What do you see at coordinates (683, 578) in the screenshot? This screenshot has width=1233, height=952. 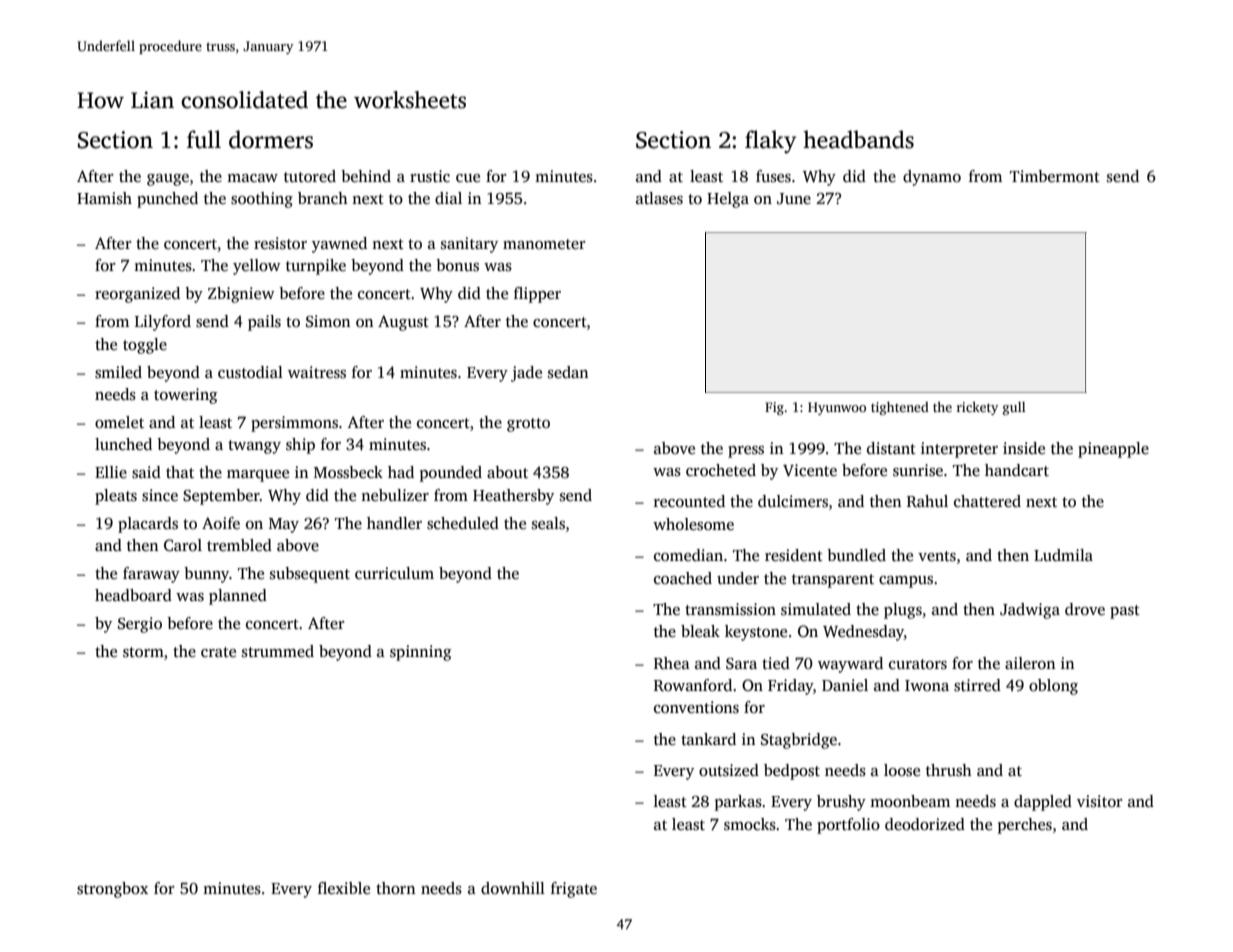 I see `coached` at bounding box center [683, 578].
